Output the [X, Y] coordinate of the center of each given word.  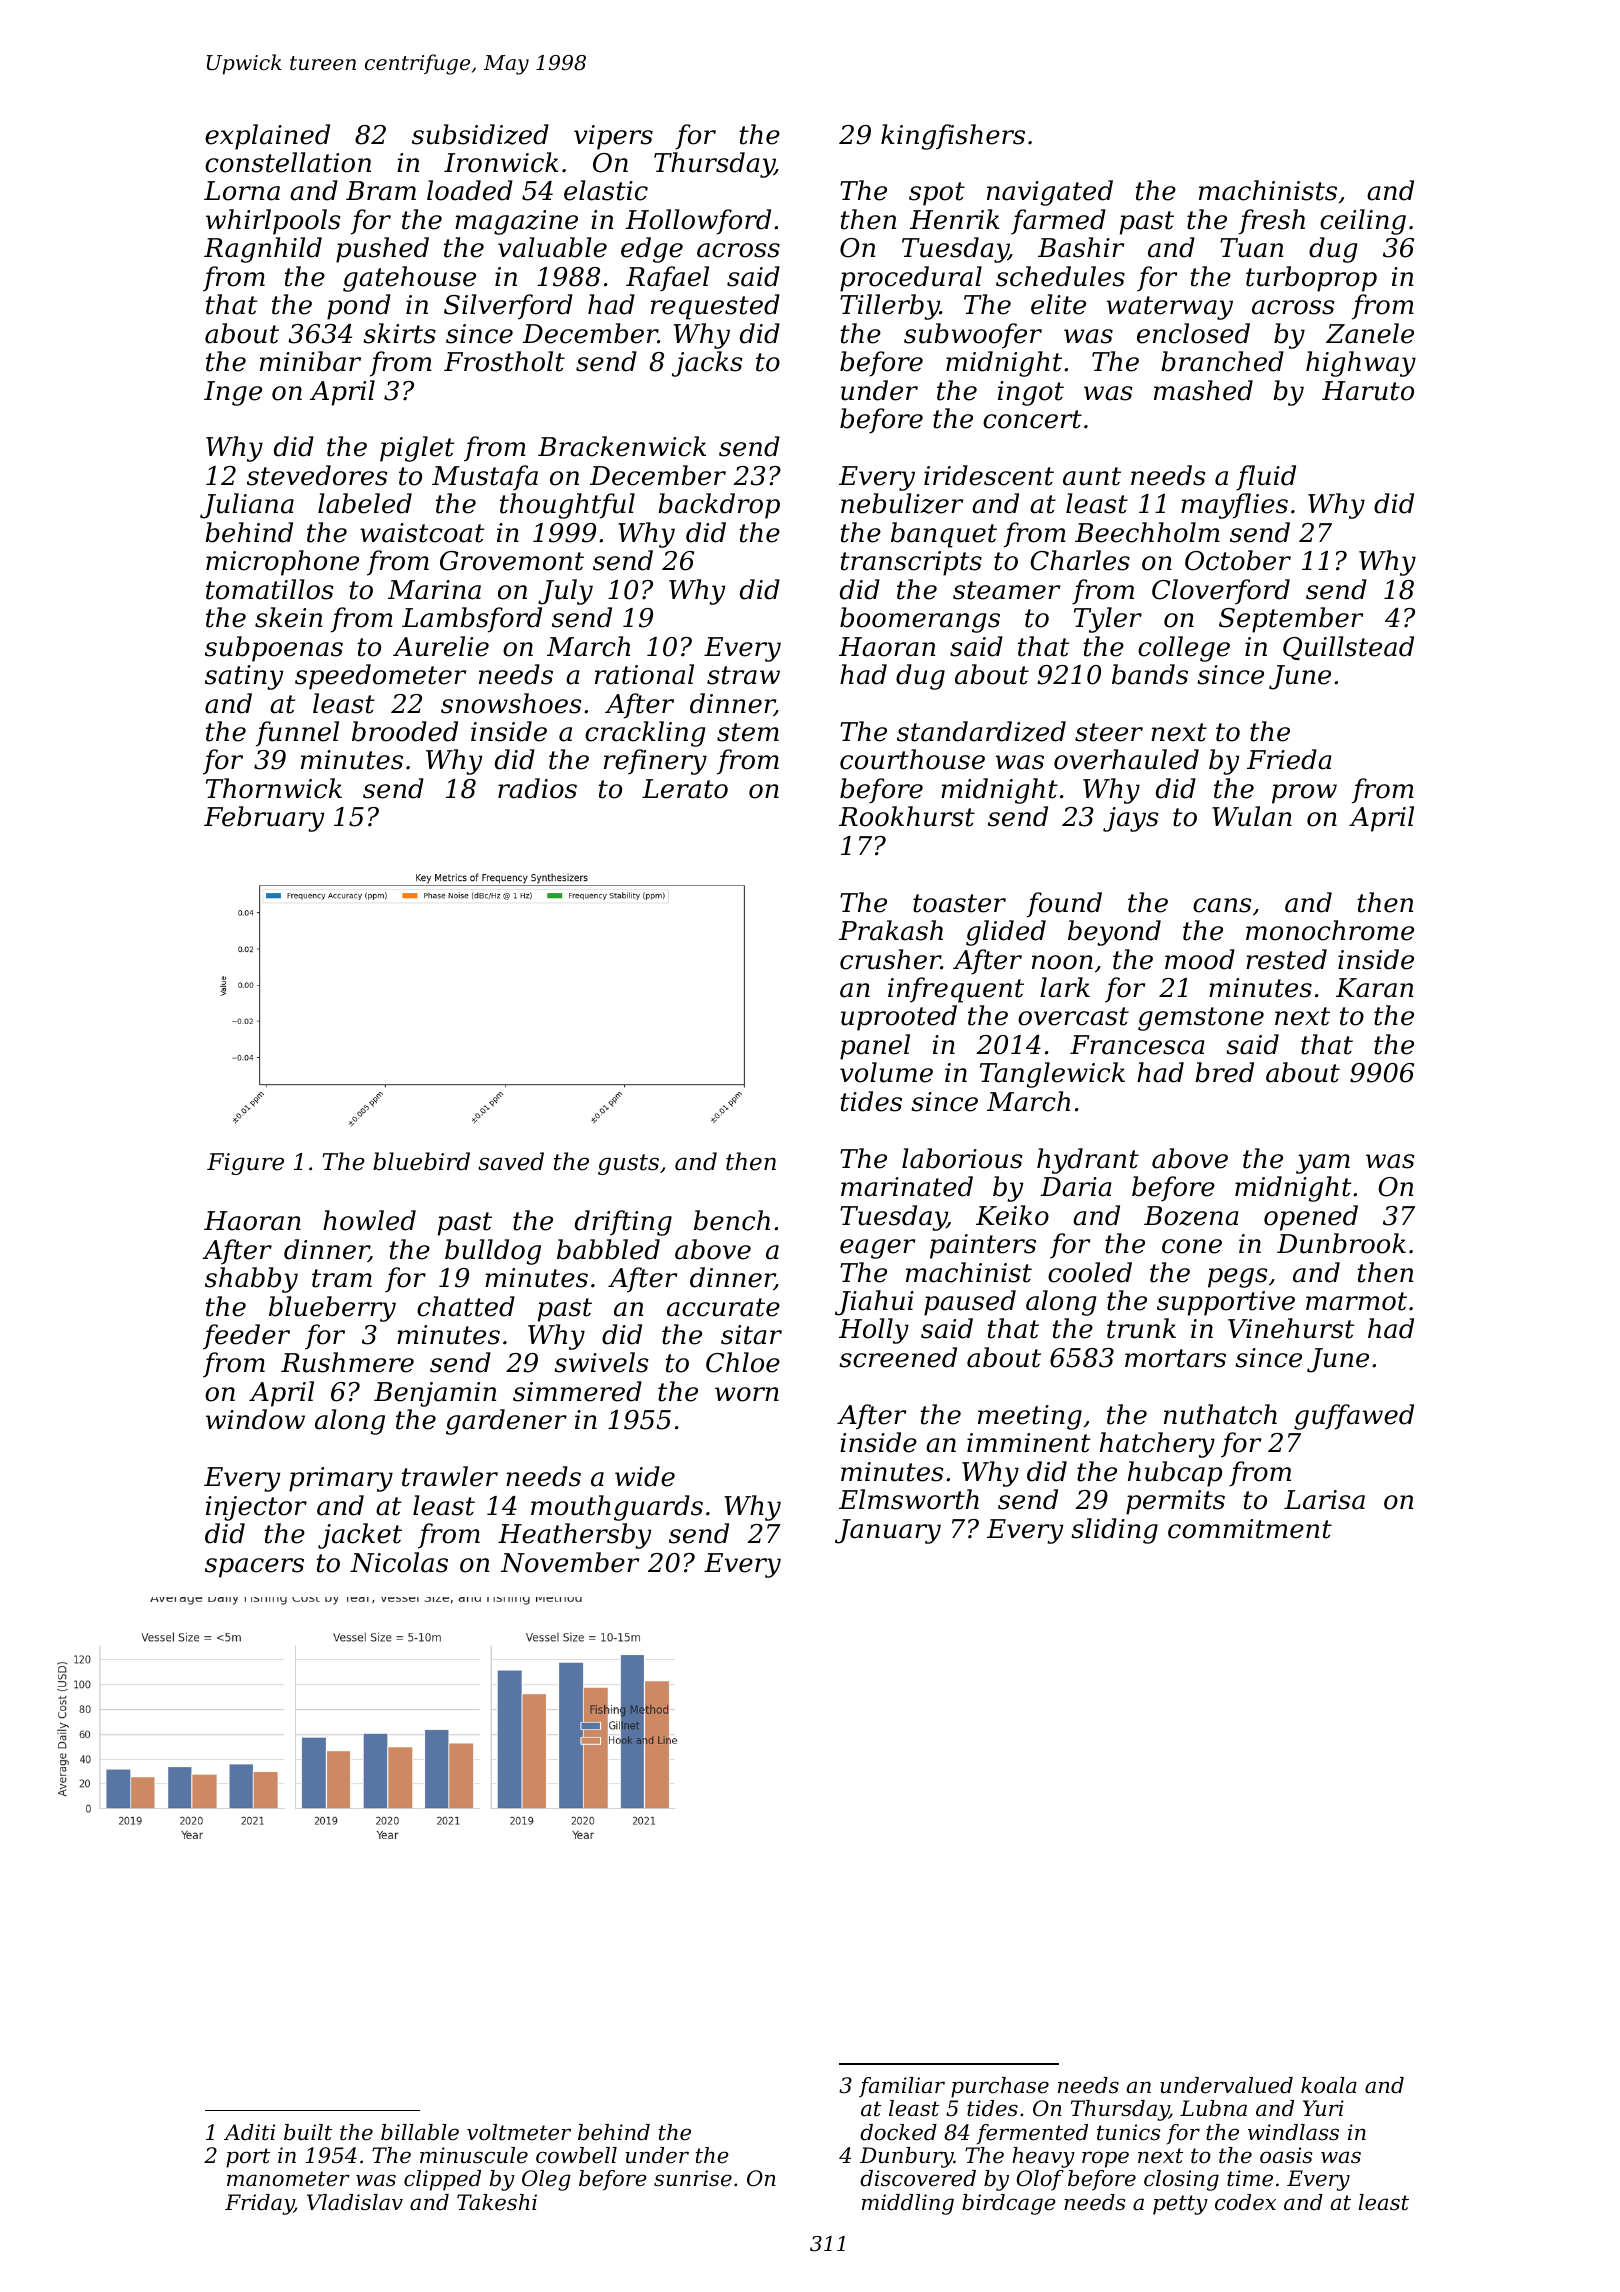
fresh [1272, 222]
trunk [1141, 1328]
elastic [606, 190]
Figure [245, 1164]
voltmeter [519, 2132]
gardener [506, 1422]
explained [267, 137]
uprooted [899, 1018]
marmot [1356, 1301]
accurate [723, 1307]
